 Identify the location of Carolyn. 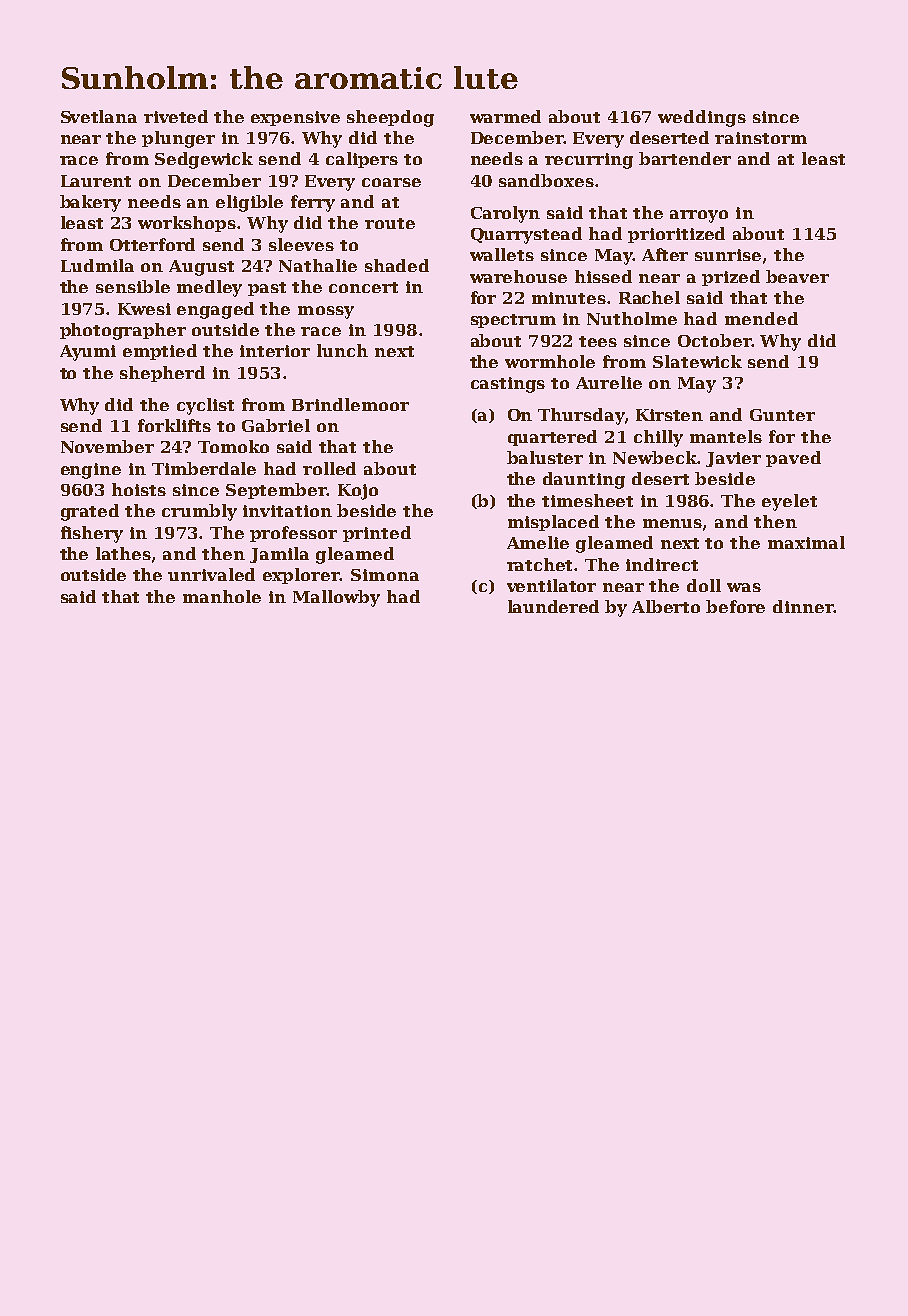
(505, 214).
